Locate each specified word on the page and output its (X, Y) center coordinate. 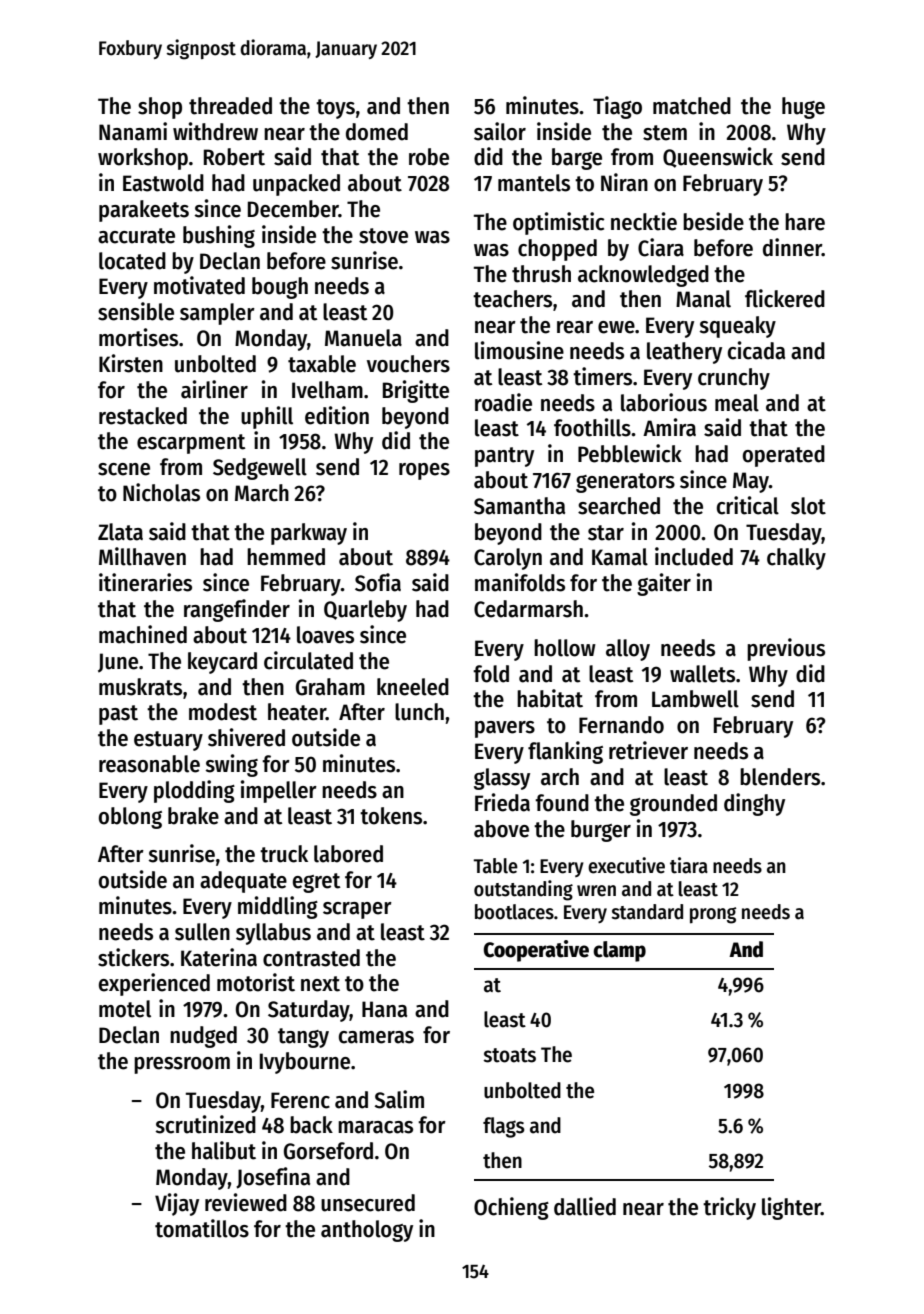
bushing (219, 236)
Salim (399, 1099)
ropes (424, 471)
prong (713, 915)
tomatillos (202, 1228)
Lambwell (695, 699)
